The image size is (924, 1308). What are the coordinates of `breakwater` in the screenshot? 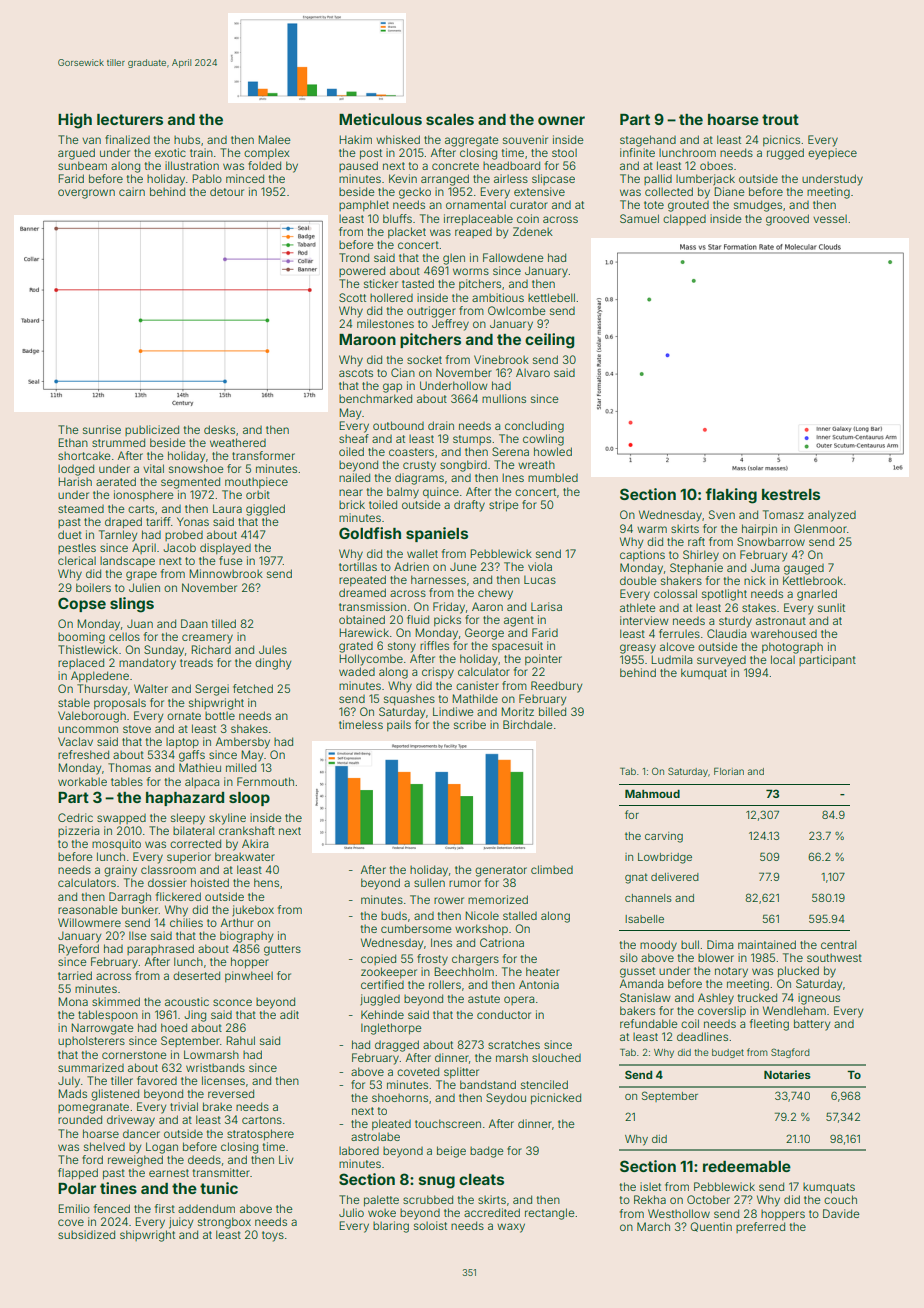 It's located at (245, 856).
